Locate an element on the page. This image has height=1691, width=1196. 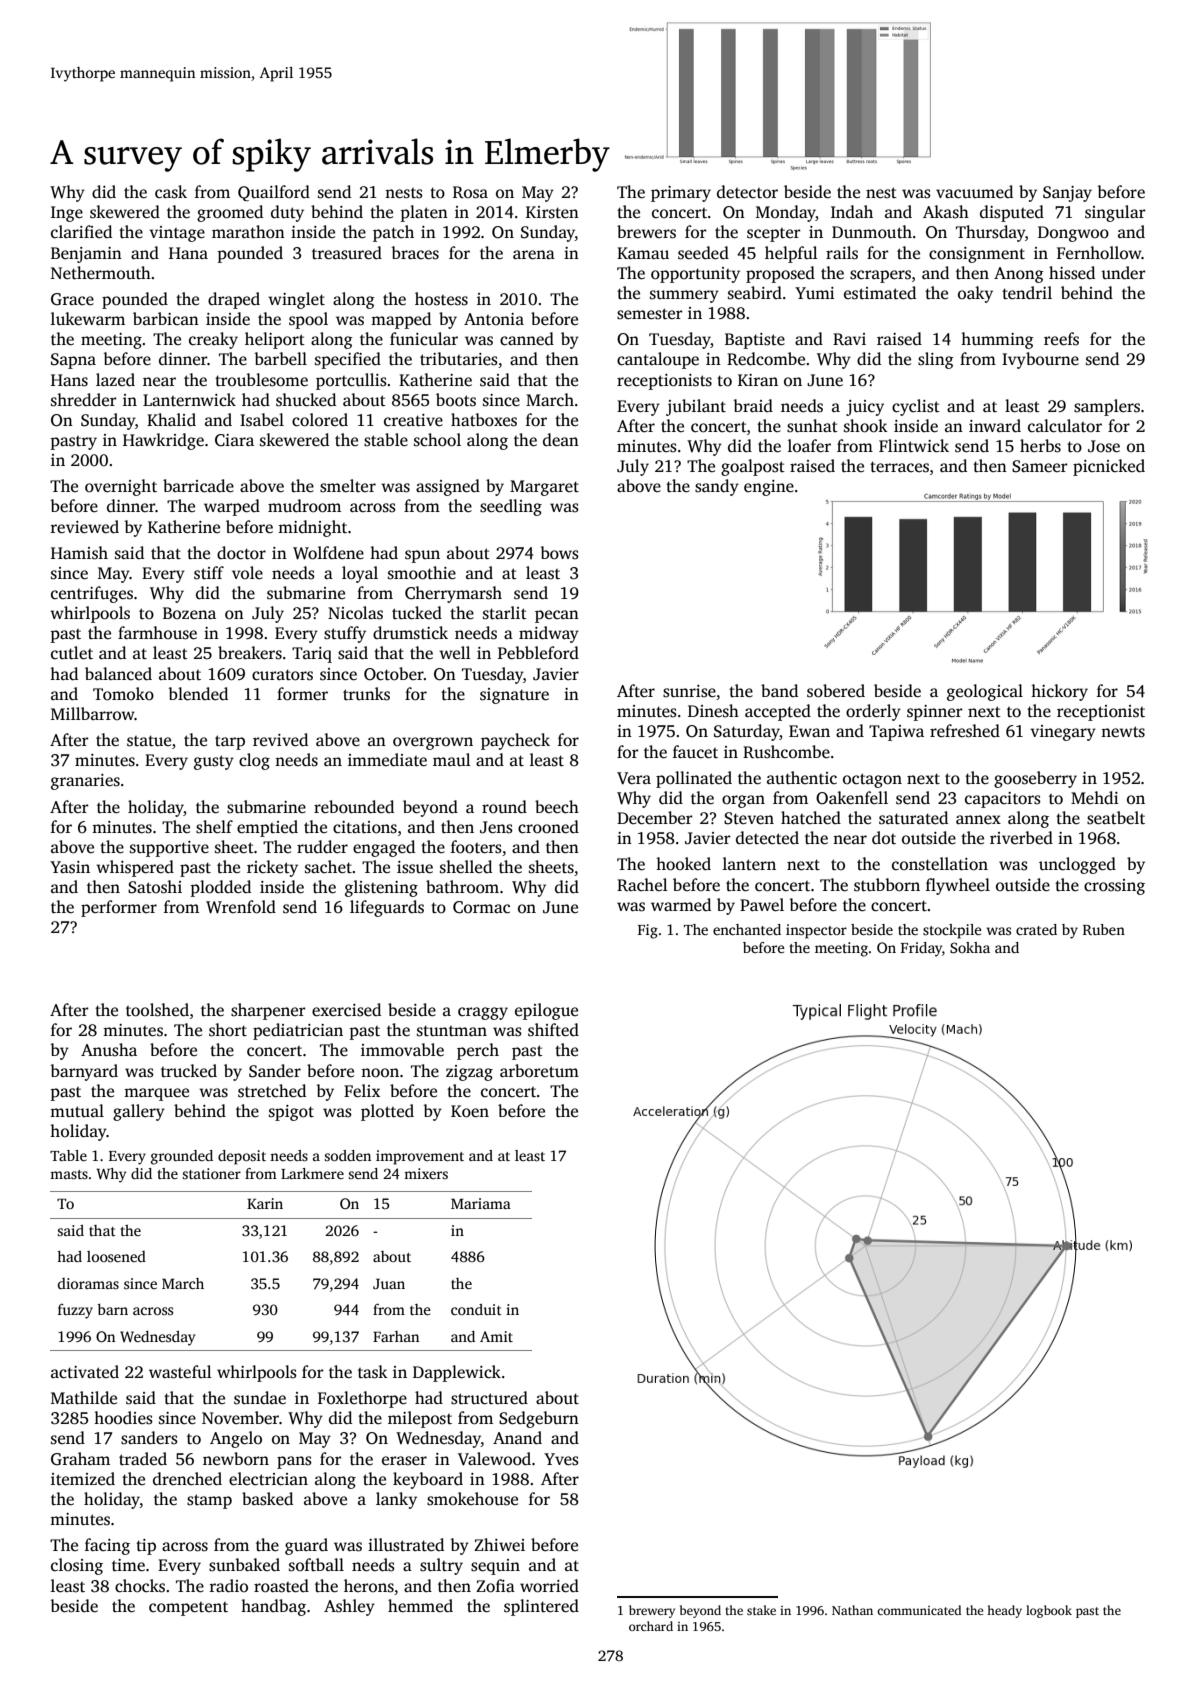
toolshed is located at coordinates (157, 1010).
